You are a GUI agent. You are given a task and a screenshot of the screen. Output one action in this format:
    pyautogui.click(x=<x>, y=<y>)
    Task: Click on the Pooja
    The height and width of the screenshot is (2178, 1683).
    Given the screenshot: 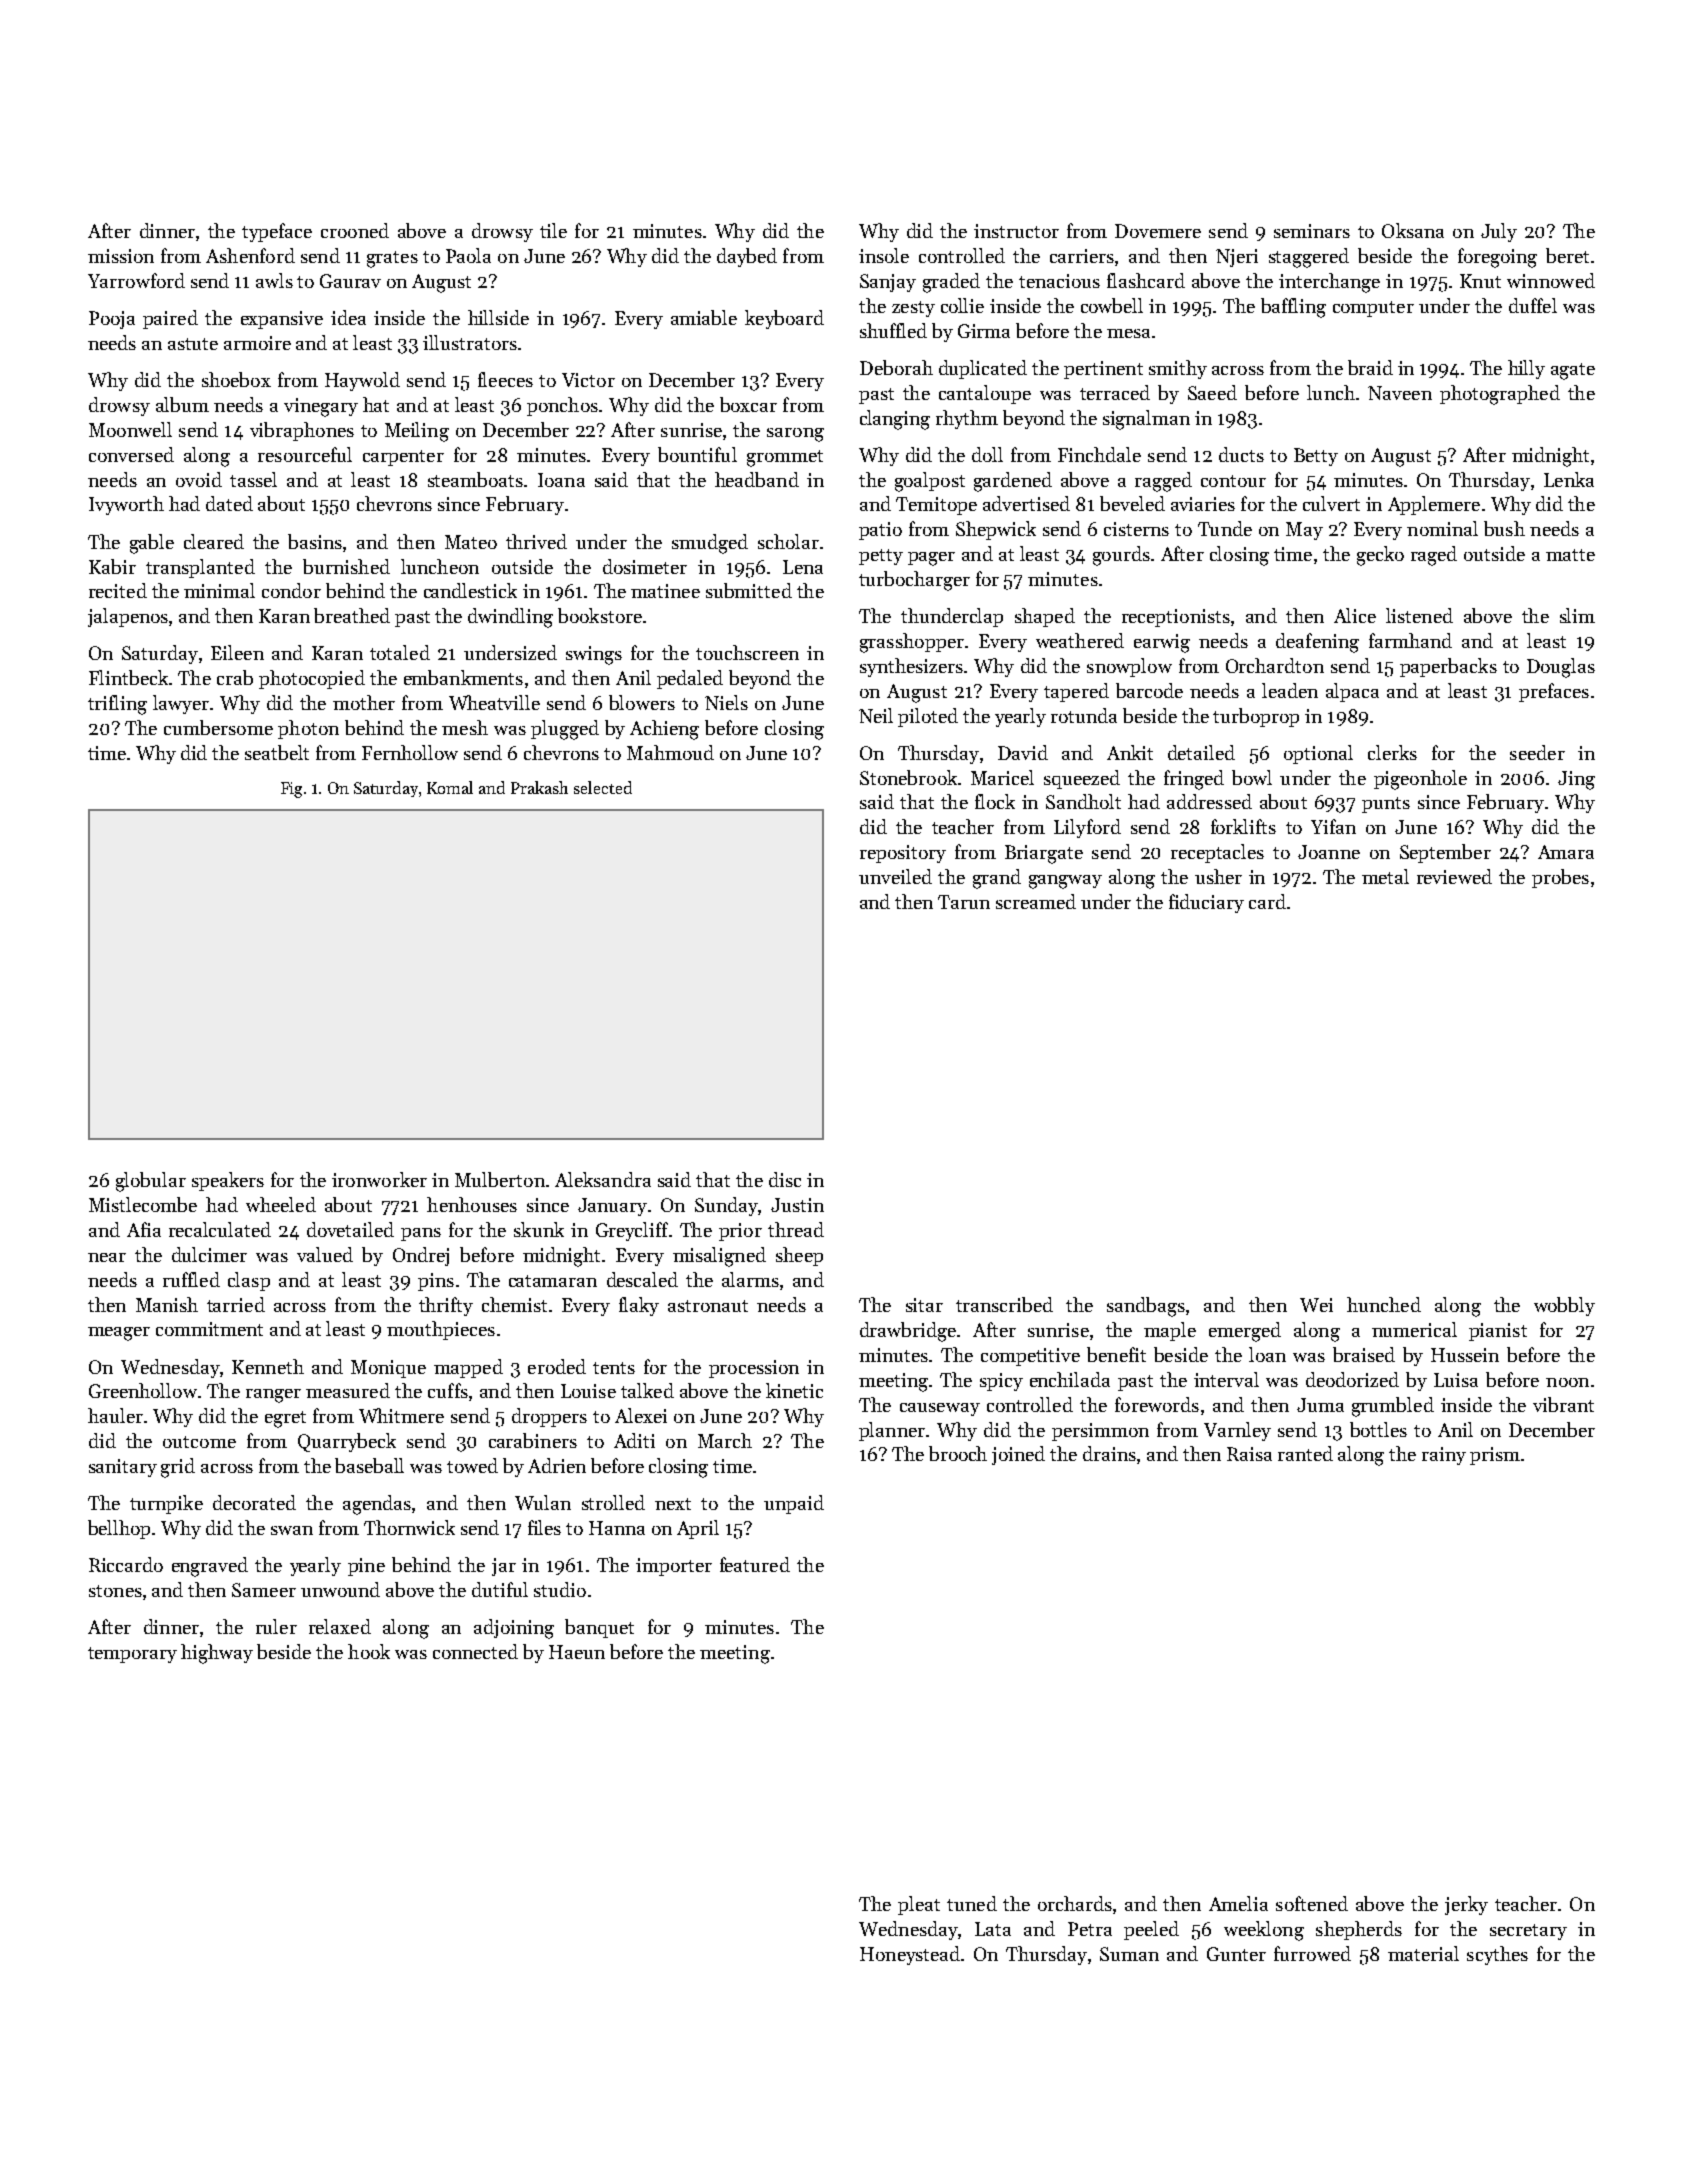 What is the action you would take?
    pyautogui.click(x=112, y=320)
